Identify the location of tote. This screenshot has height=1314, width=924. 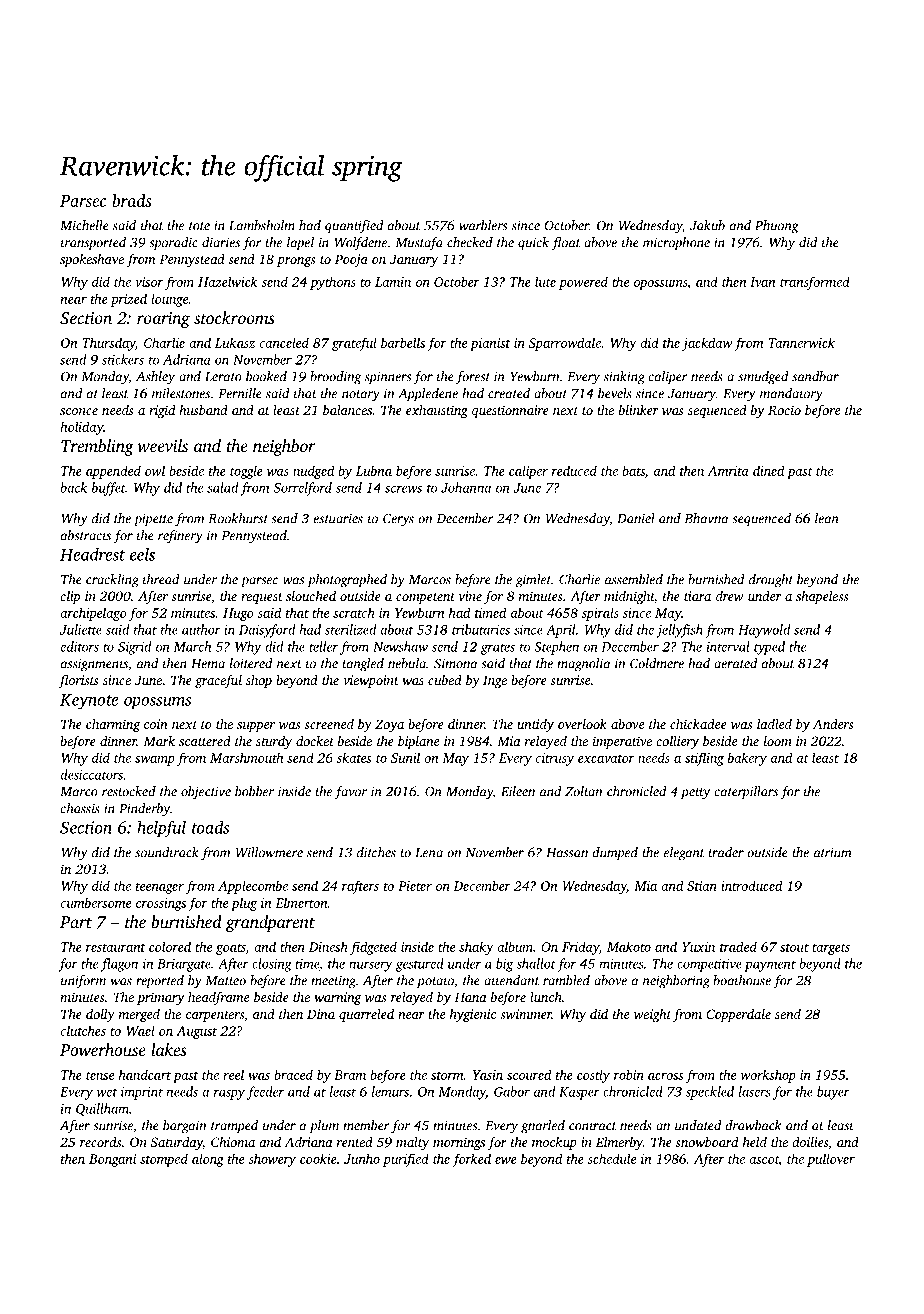
(199, 226).
